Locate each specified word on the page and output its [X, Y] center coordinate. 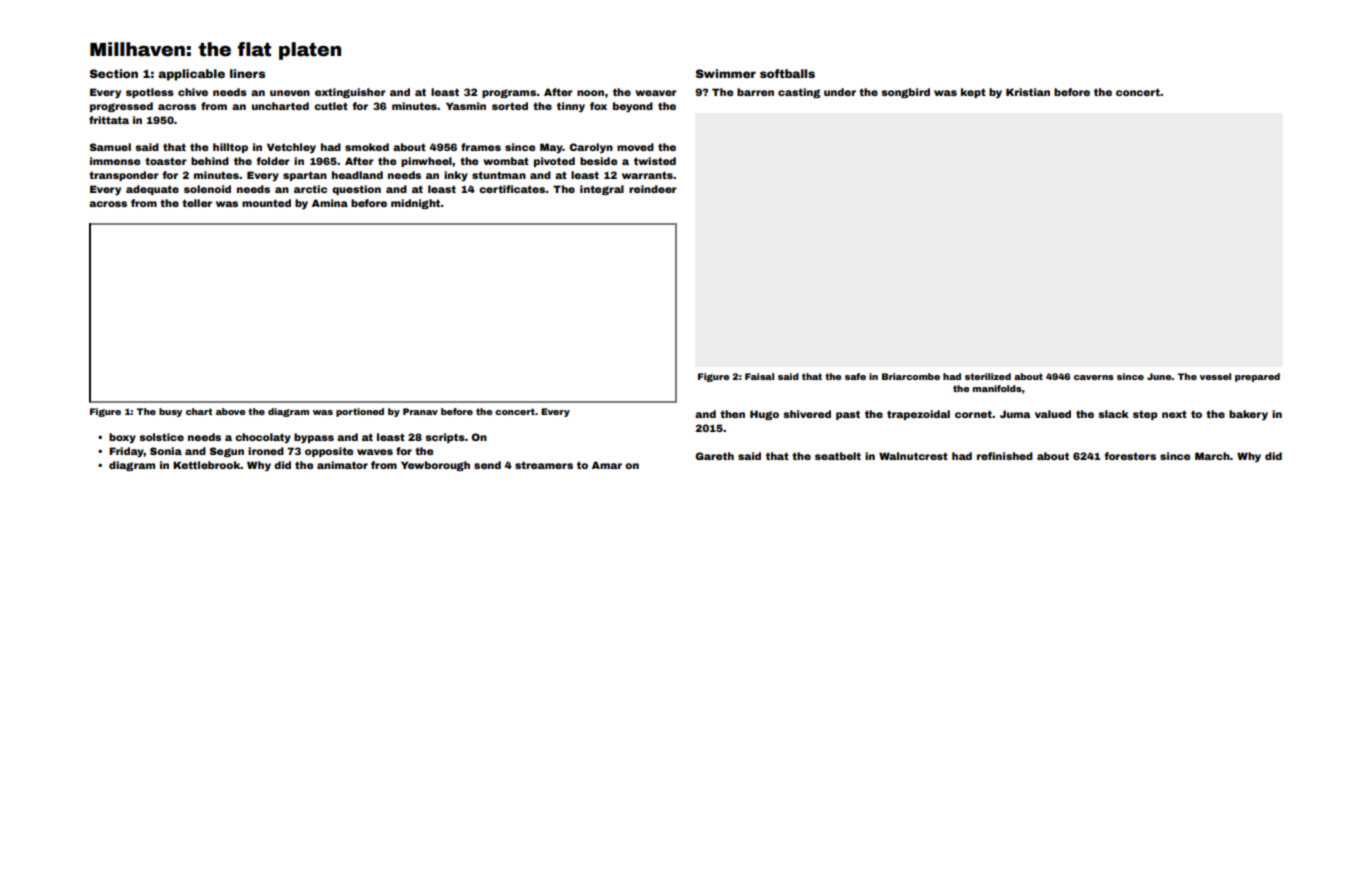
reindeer [653, 189]
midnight [415, 204]
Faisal [759, 376]
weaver [656, 93]
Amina [330, 203]
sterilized [988, 376]
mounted [266, 203]
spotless [150, 93]
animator [342, 465]
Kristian [1028, 92]
